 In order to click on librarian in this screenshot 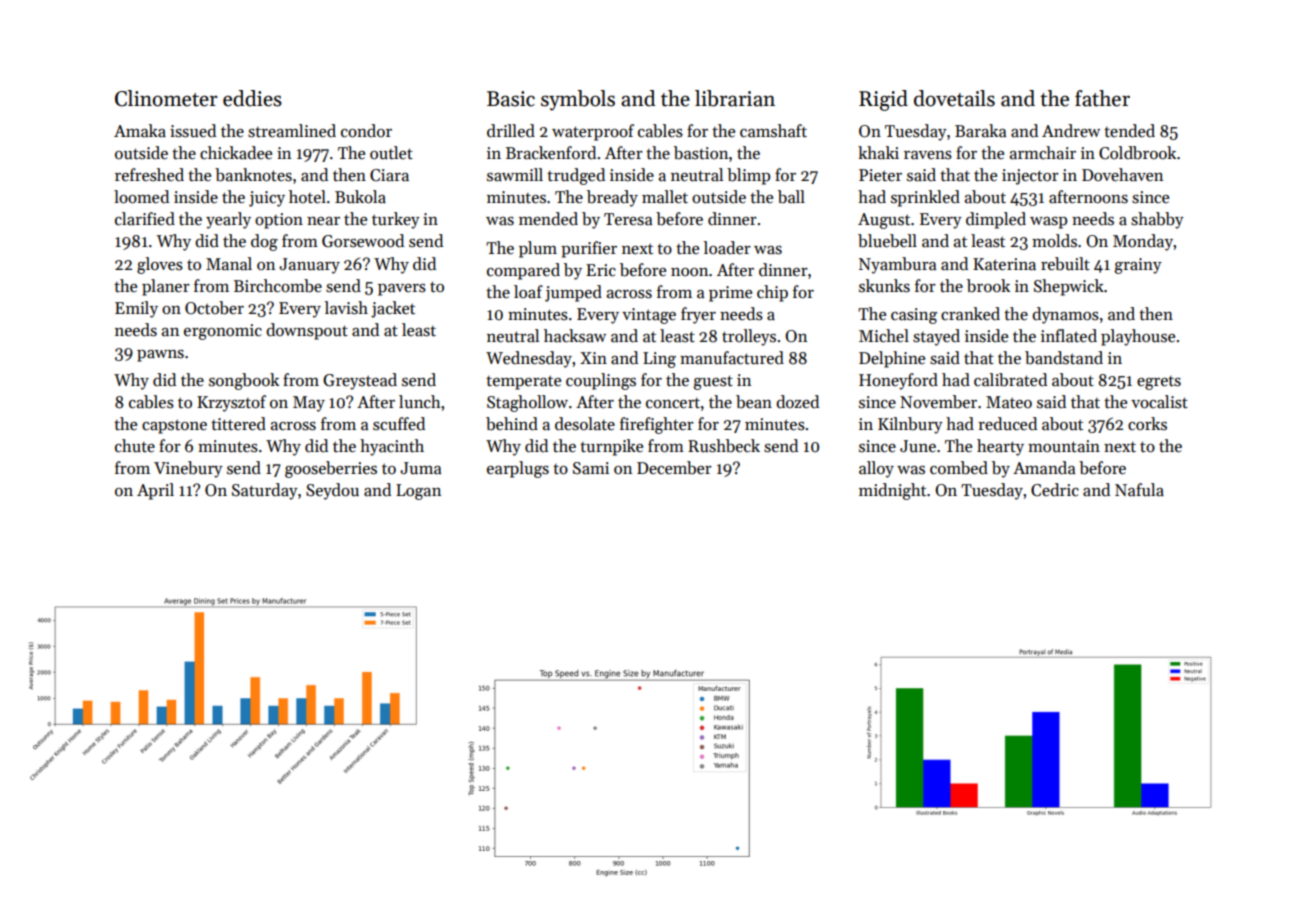, I will do `click(735, 98)`.
